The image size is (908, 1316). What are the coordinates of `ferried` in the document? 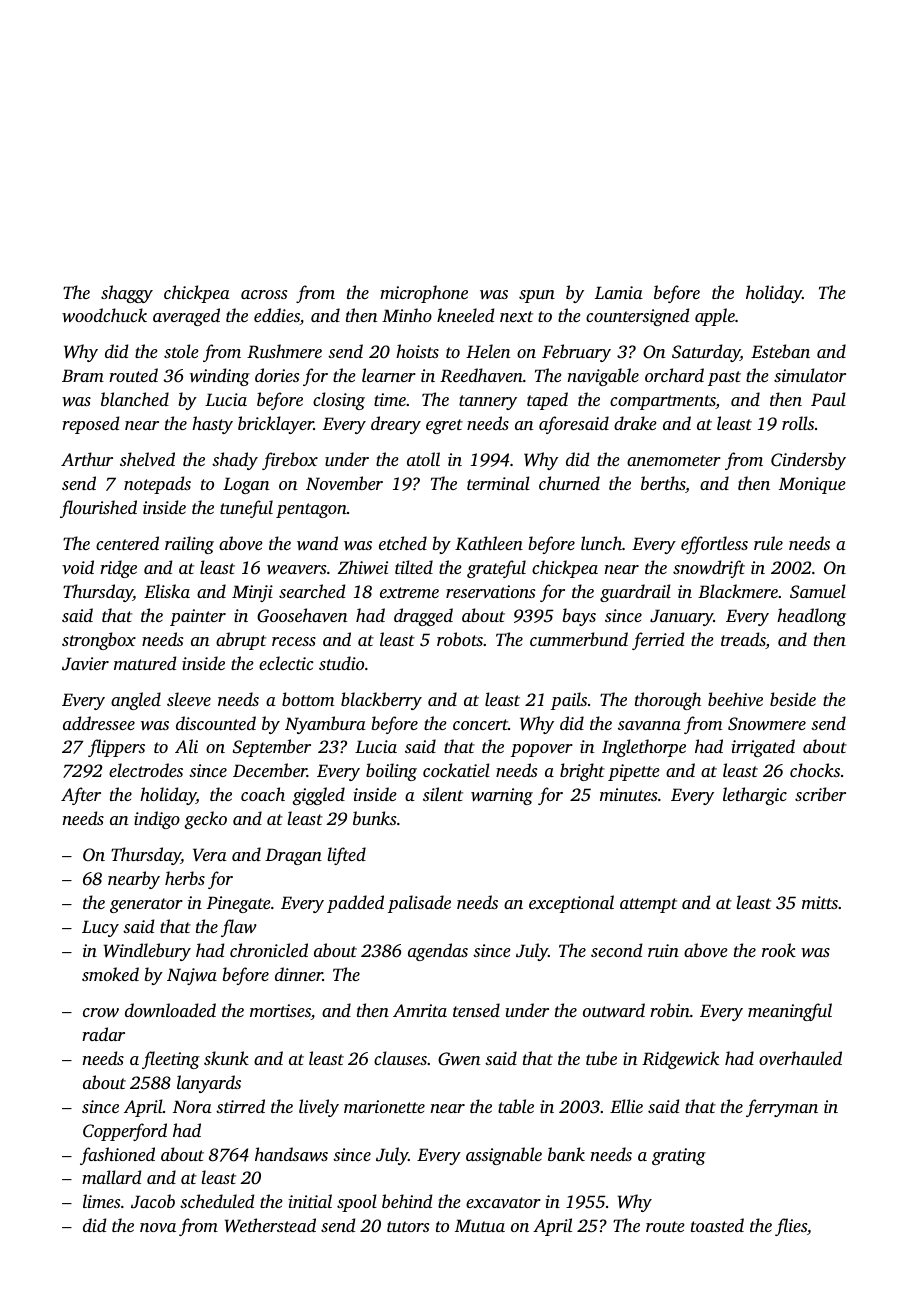 It's located at (658, 641).
